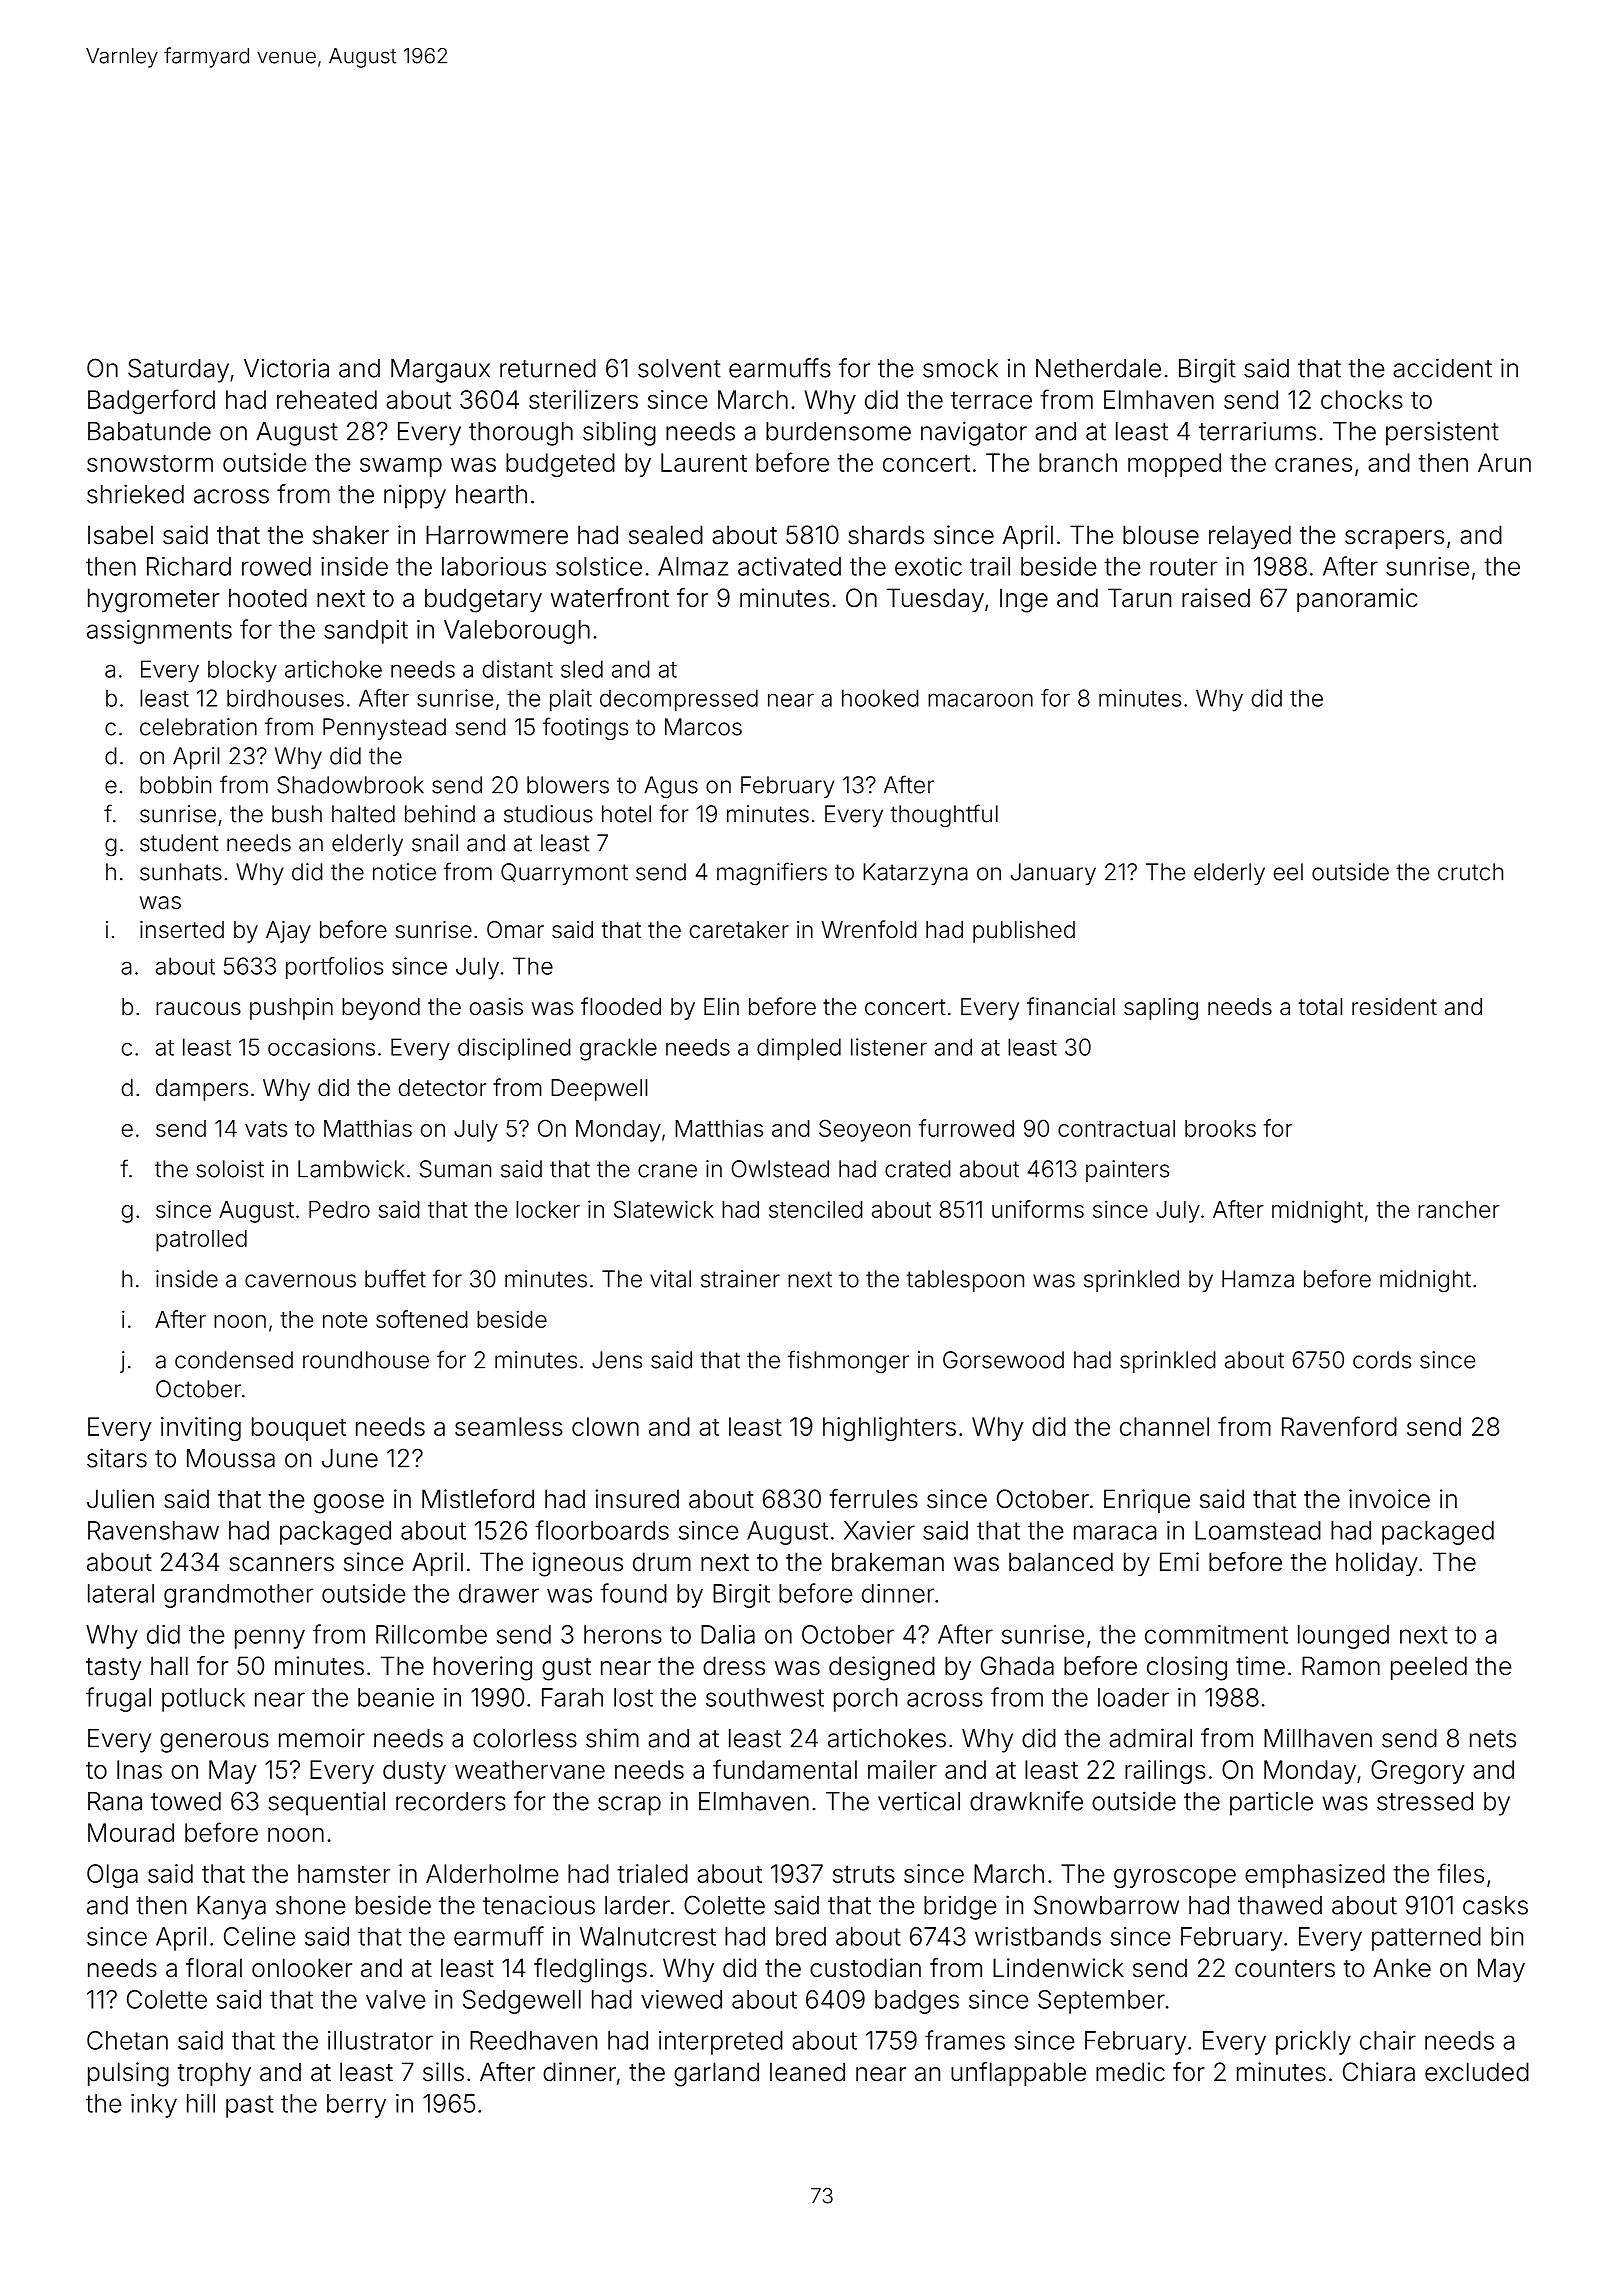 The image size is (1620, 2292). I want to click on Olga, so click(112, 1876).
